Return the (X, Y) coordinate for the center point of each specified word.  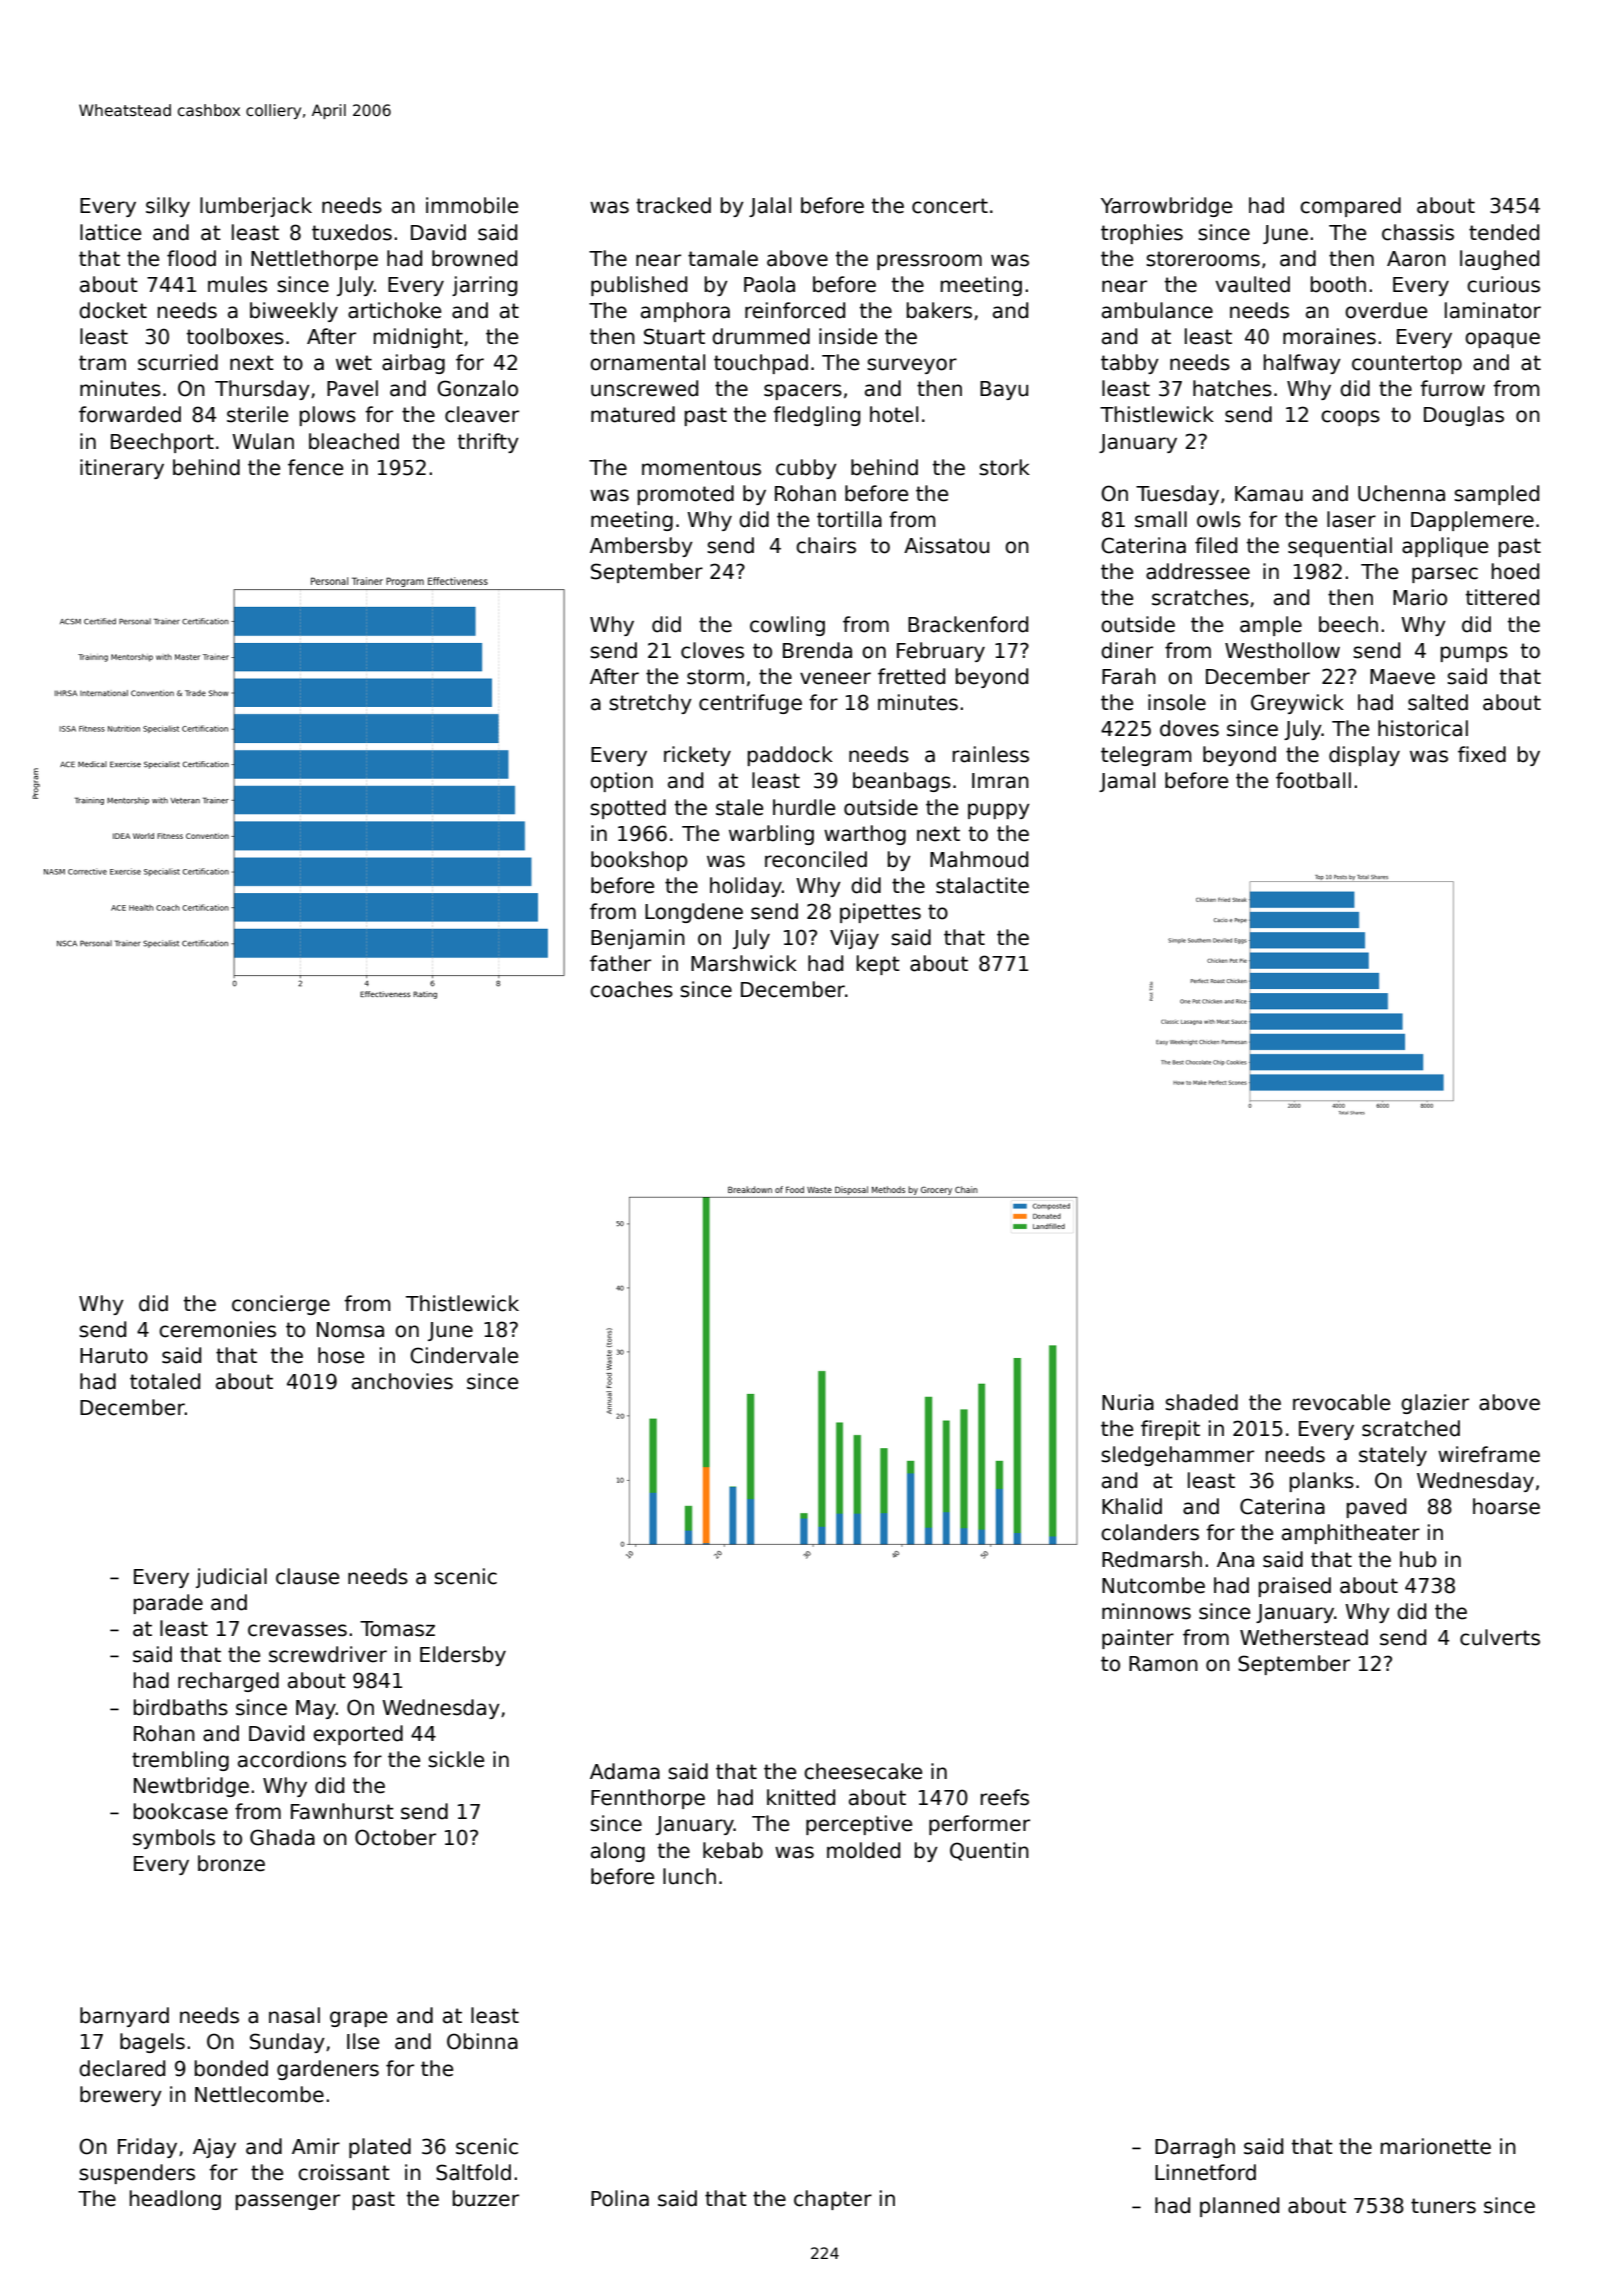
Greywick (1297, 704)
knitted (801, 1797)
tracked (673, 205)
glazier (1435, 1404)
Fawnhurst (342, 1811)
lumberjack (256, 207)
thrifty (488, 443)
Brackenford (968, 624)
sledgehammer (1177, 1456)
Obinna (482, 2041)
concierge (281, 1305)
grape (358, 2019)
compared (1350, 207)
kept (878, 965)
